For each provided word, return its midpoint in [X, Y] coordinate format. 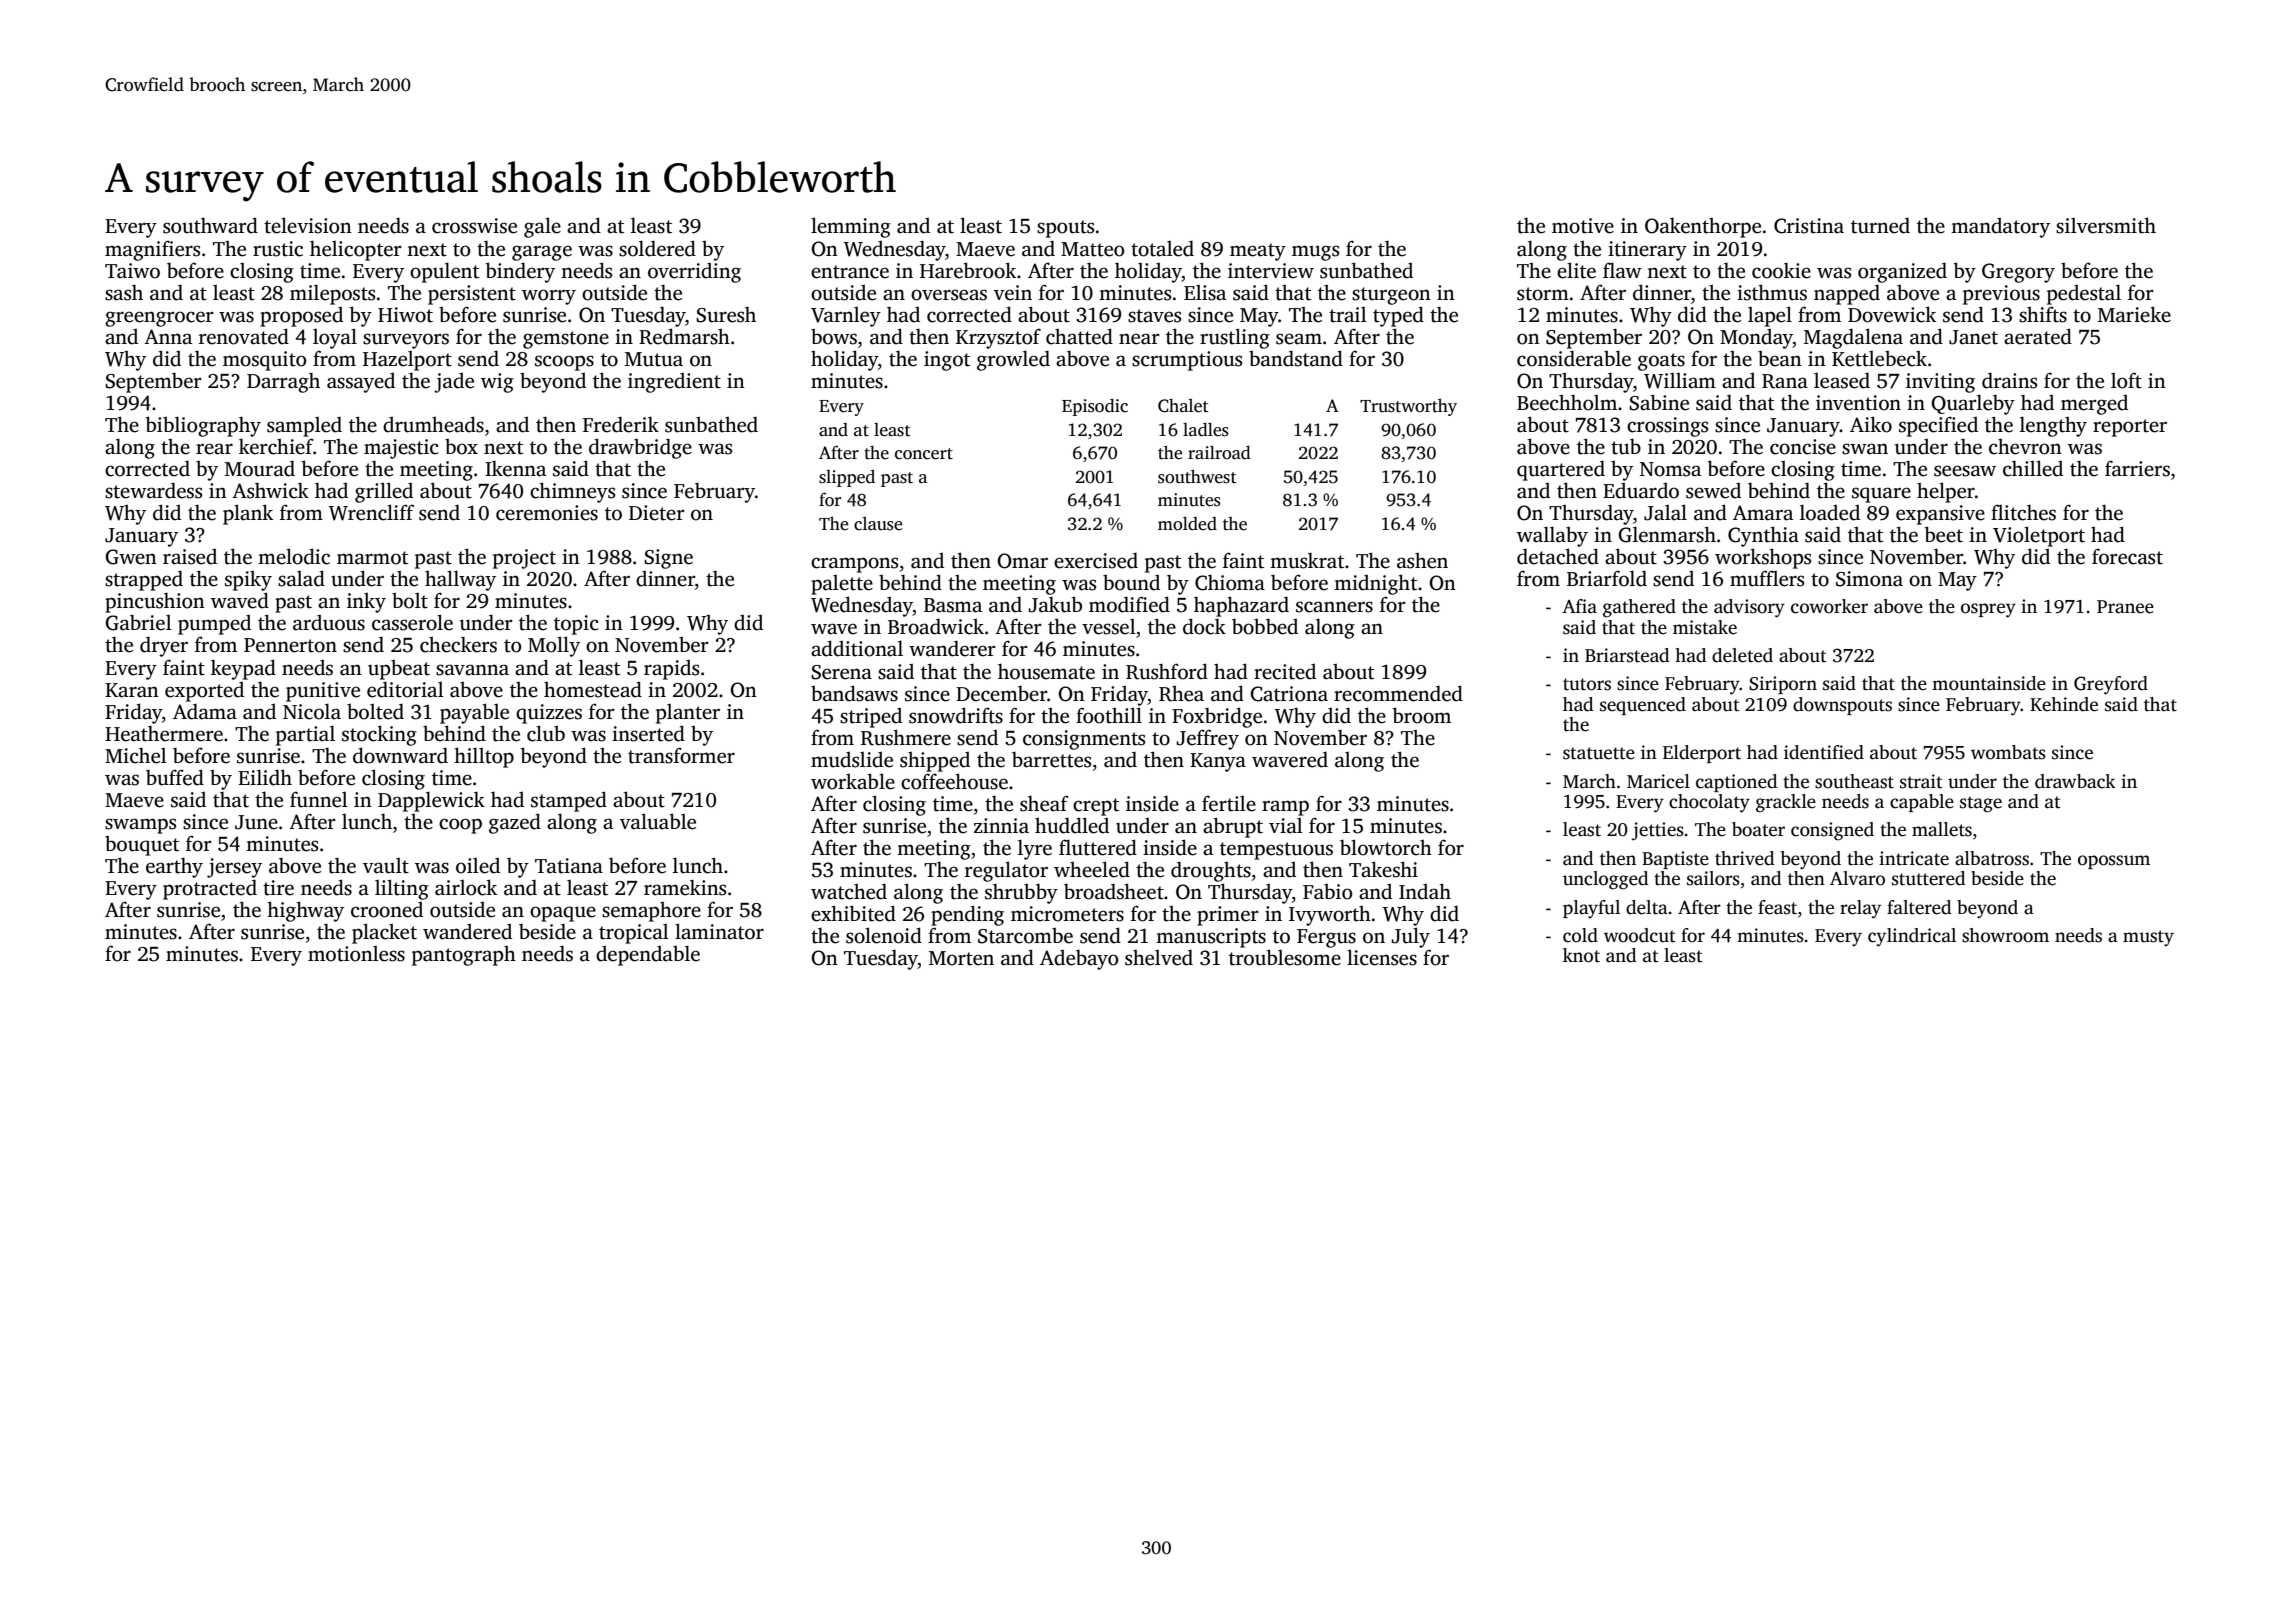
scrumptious [1187, 361]
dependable [648, 955]
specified [1938, 426]
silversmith [2106, 225]
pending [967, 915]
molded [1187, 523]
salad [301, 578]
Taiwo [132, 271]
